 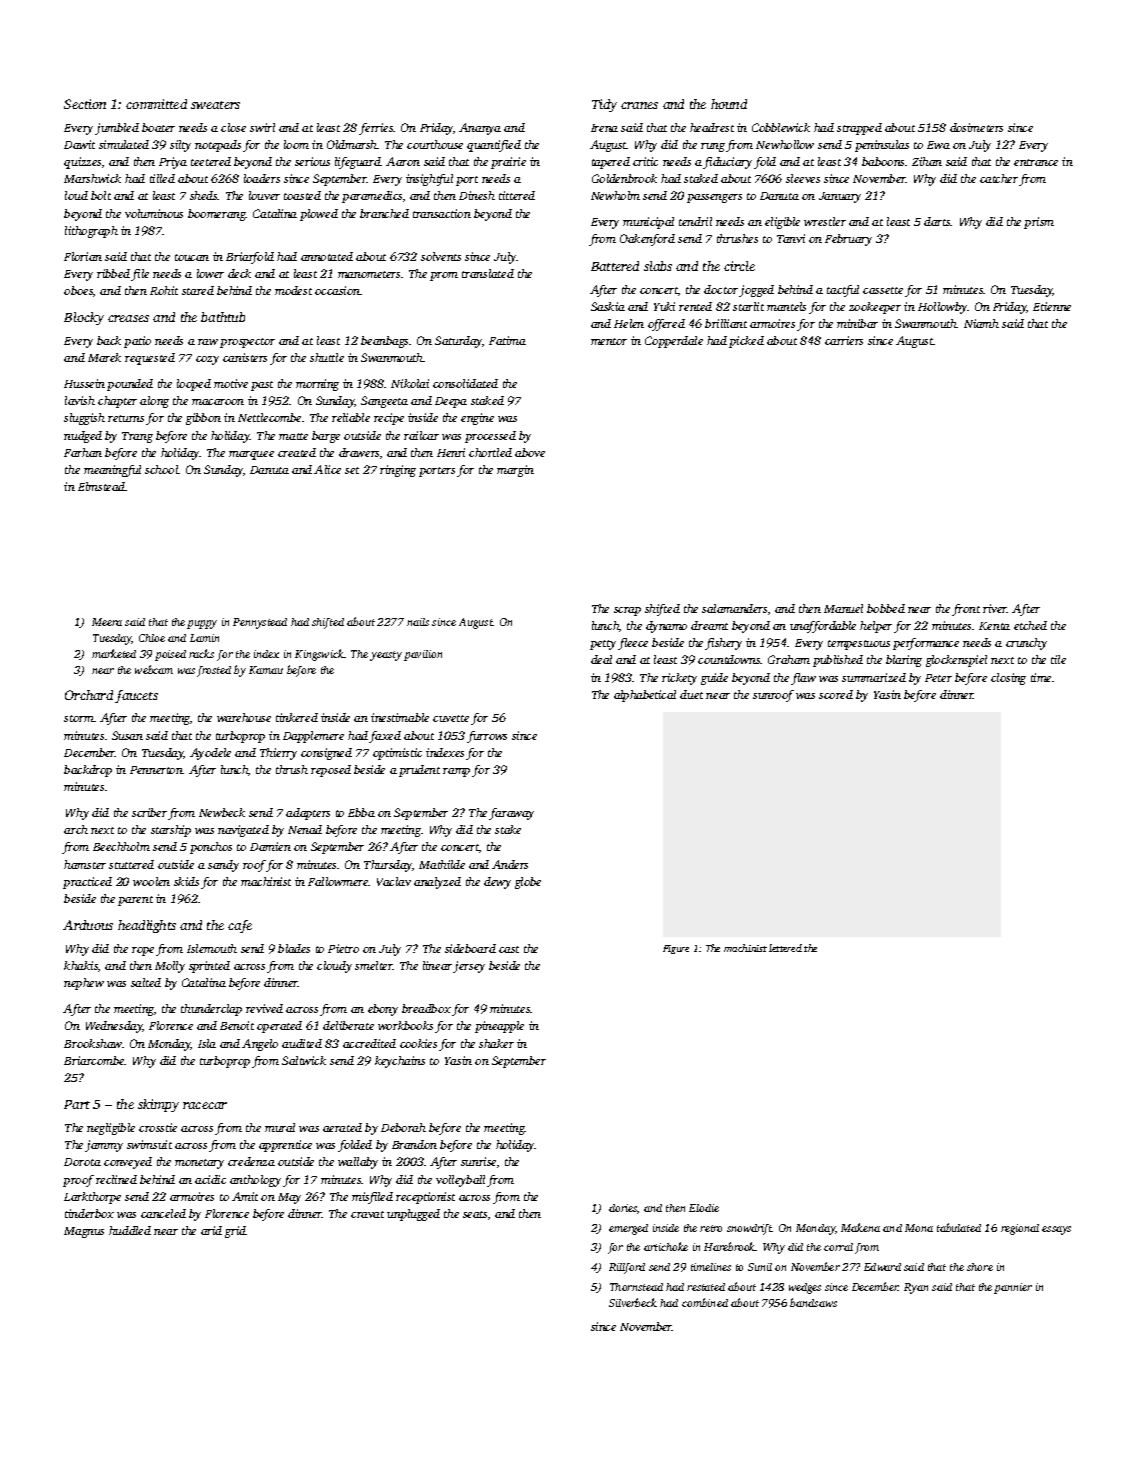 I want to click on Ananya, so click(x=480, y=129).
